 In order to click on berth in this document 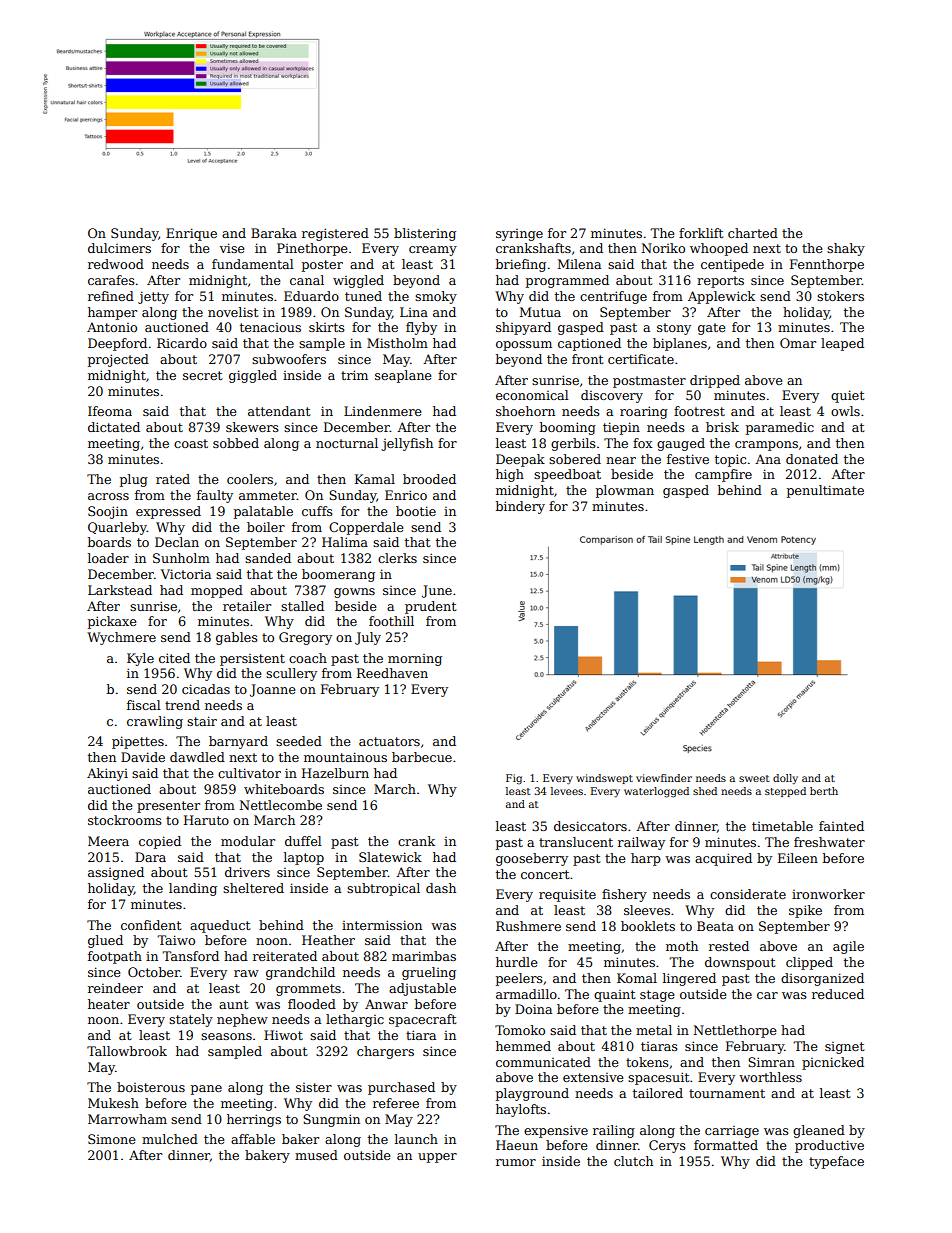, I will do `click(824, 791)`.
